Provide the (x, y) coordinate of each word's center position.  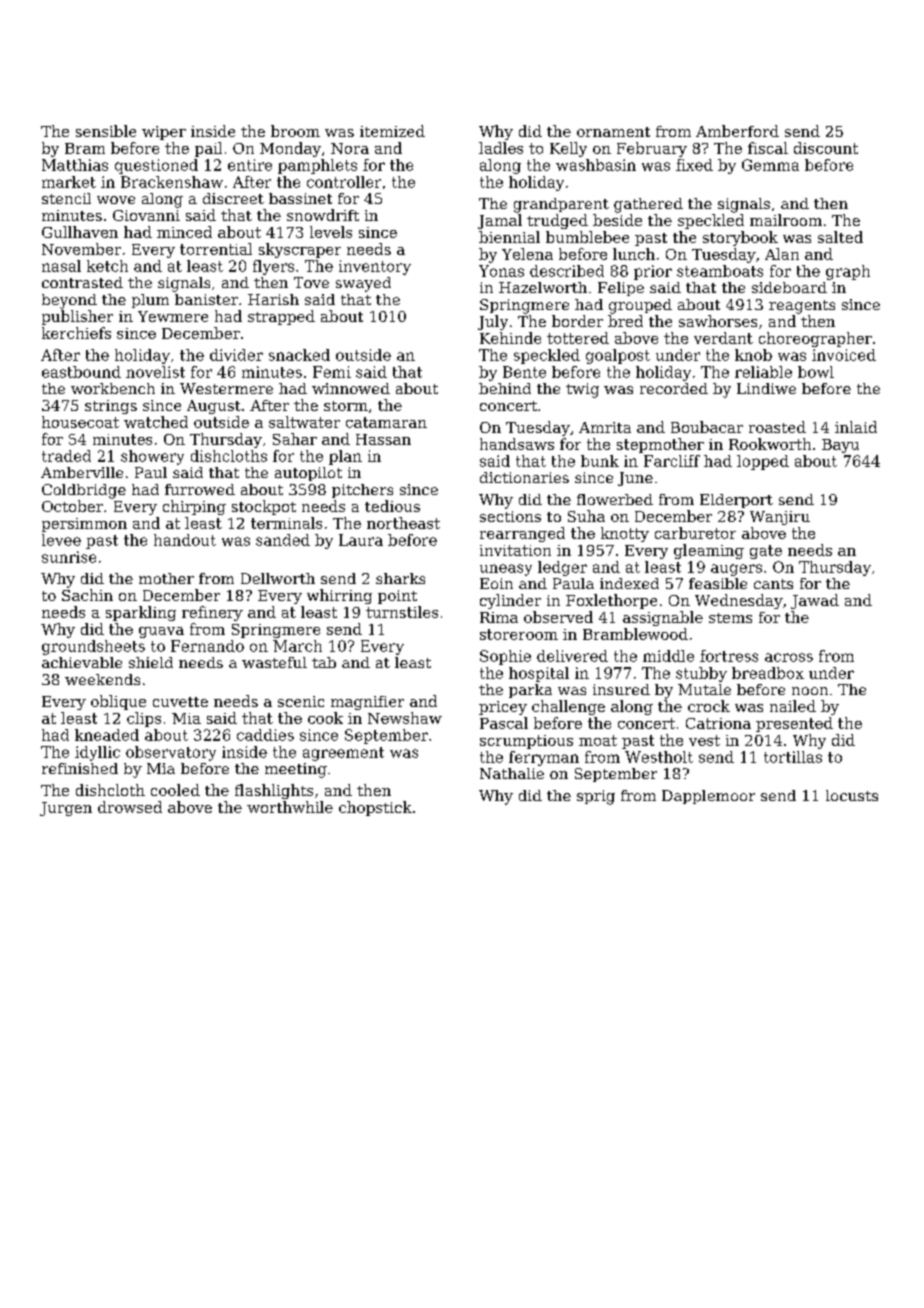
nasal (61, 266)
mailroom (786, 220)
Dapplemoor (708, 797)
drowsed (130, 807)
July (493, 322)
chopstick (375, 808)
